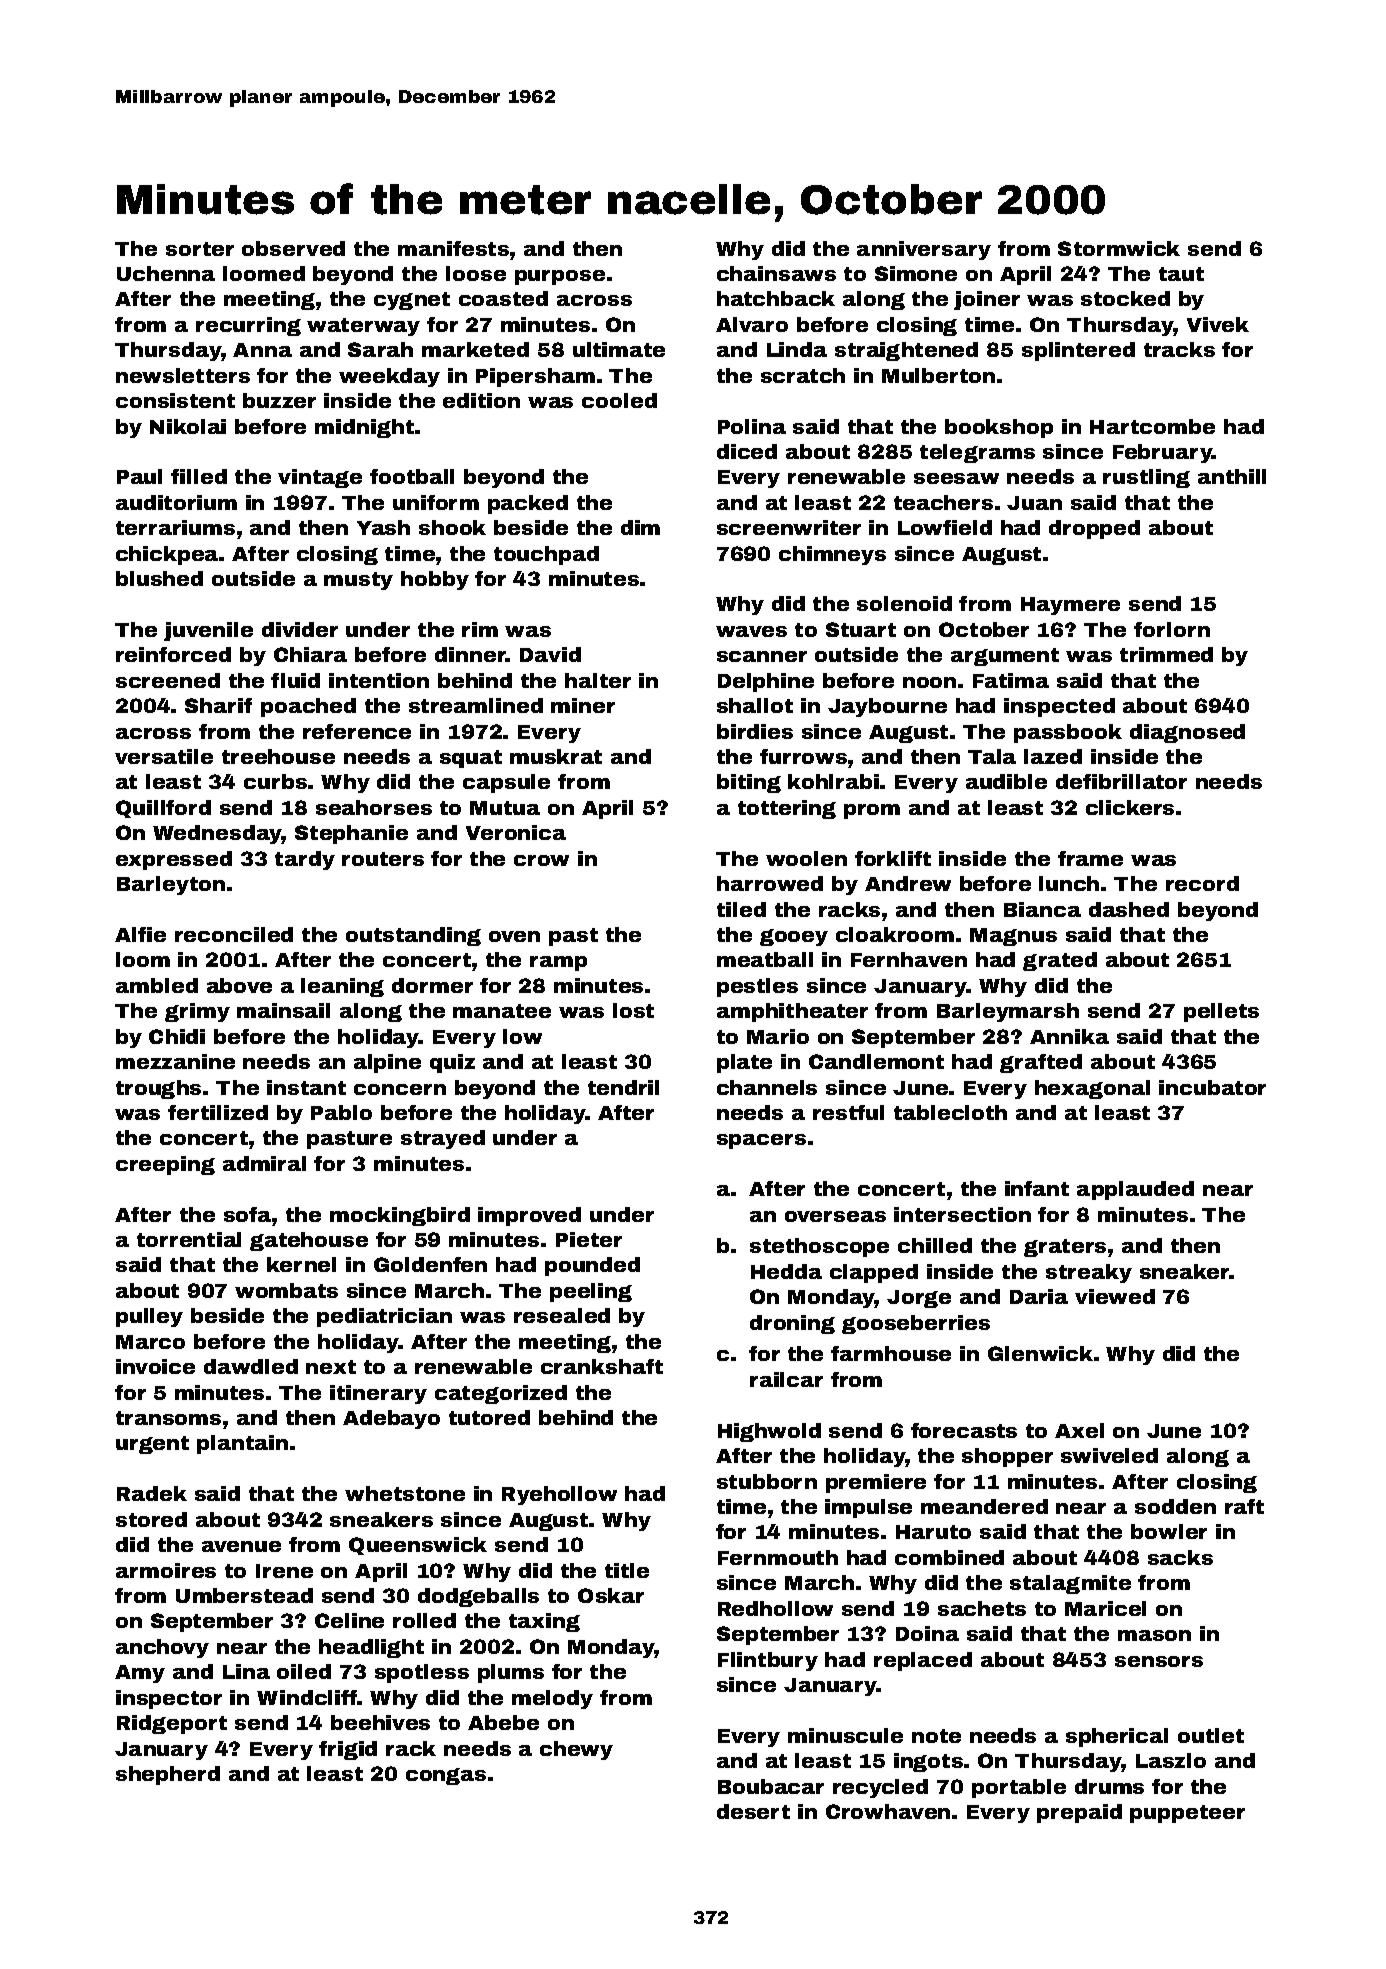  I want to click on Mutua, so click(505, 808).
